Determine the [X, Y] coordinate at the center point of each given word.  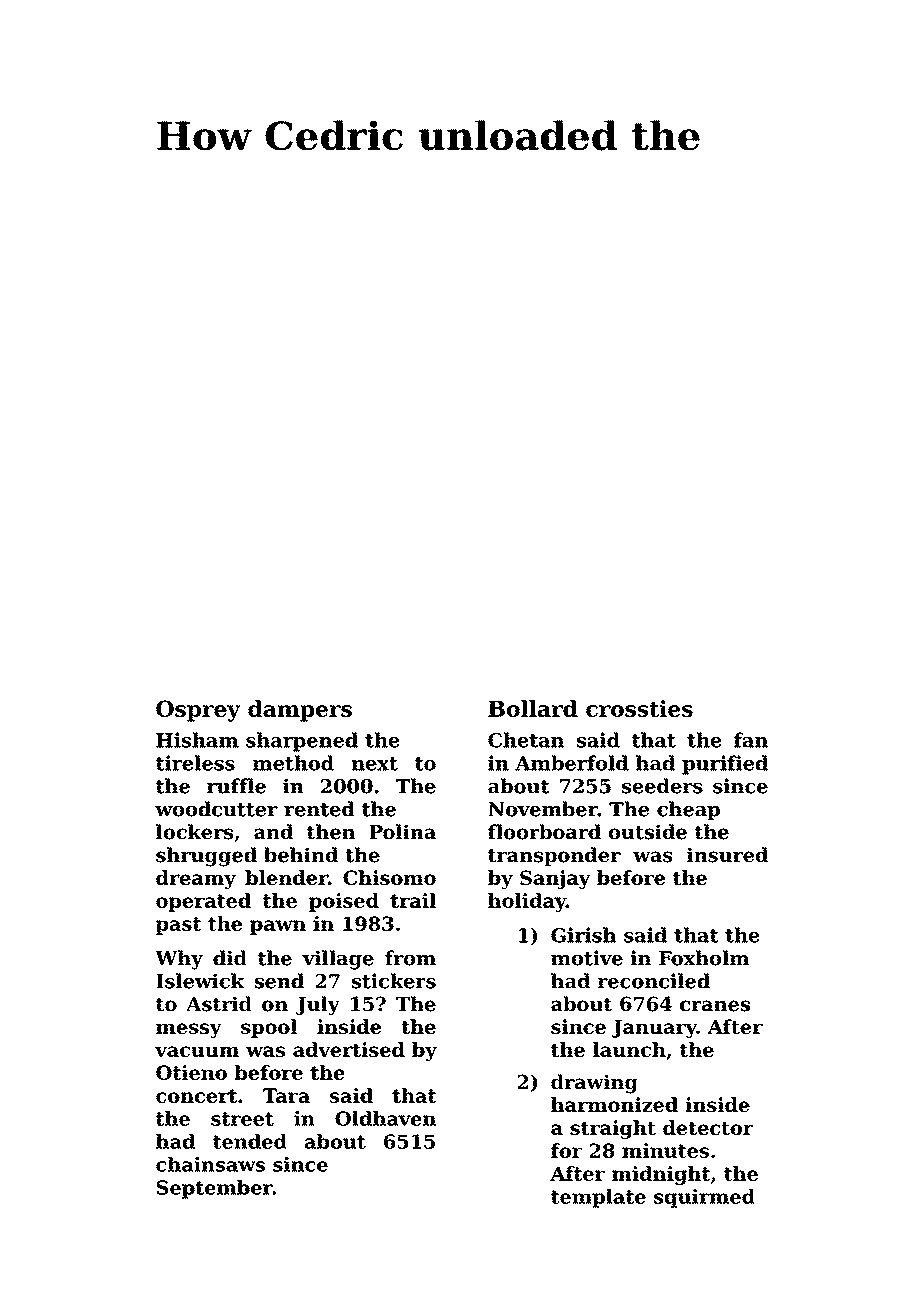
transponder [554, 856]
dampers [300, 711]
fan [751, 740]
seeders [662, 786]
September [215, 1189]
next [375, 764]
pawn [278, 927]
